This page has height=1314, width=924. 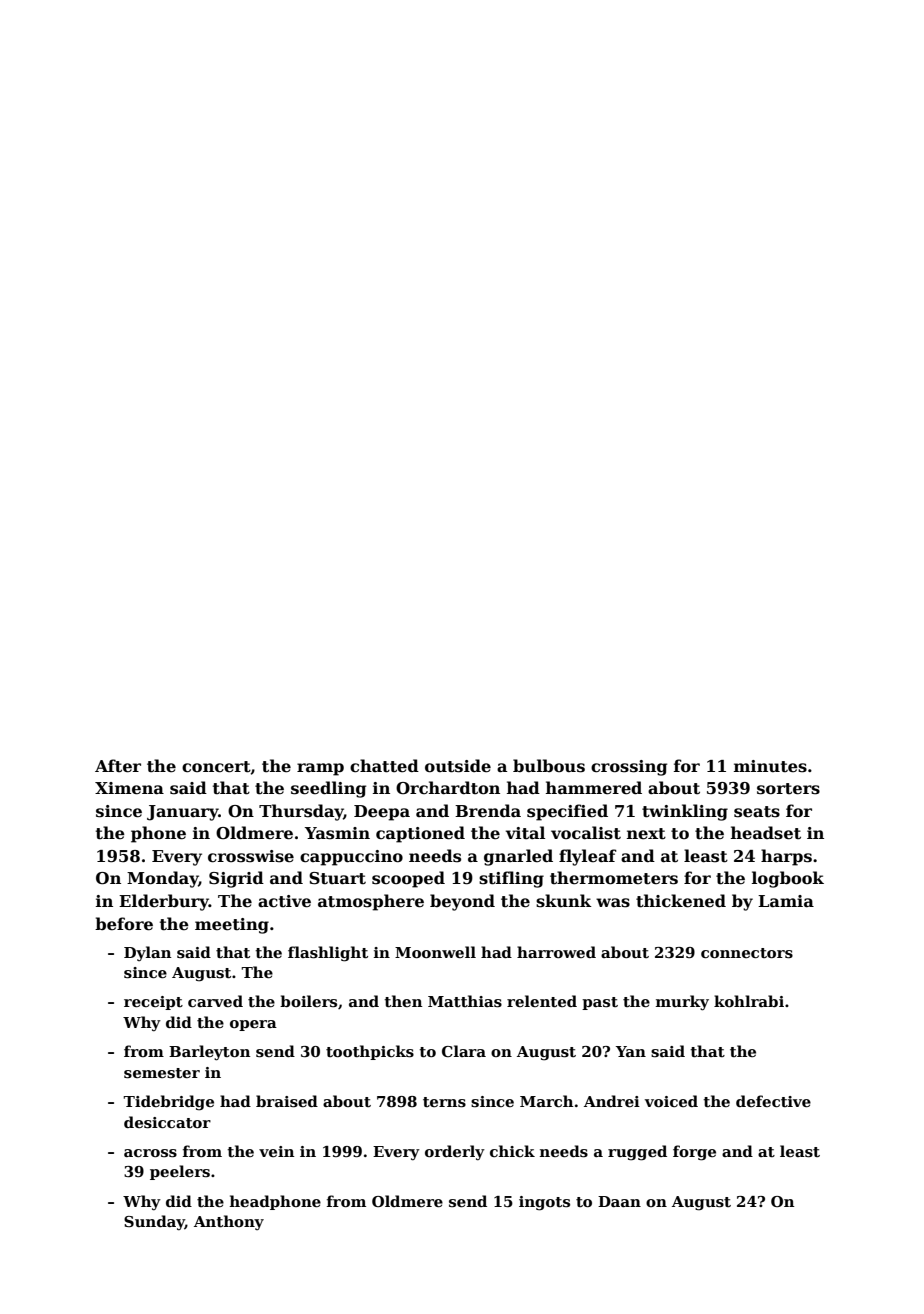 I want to click on atmosphere, so click(x=371, y=902).
